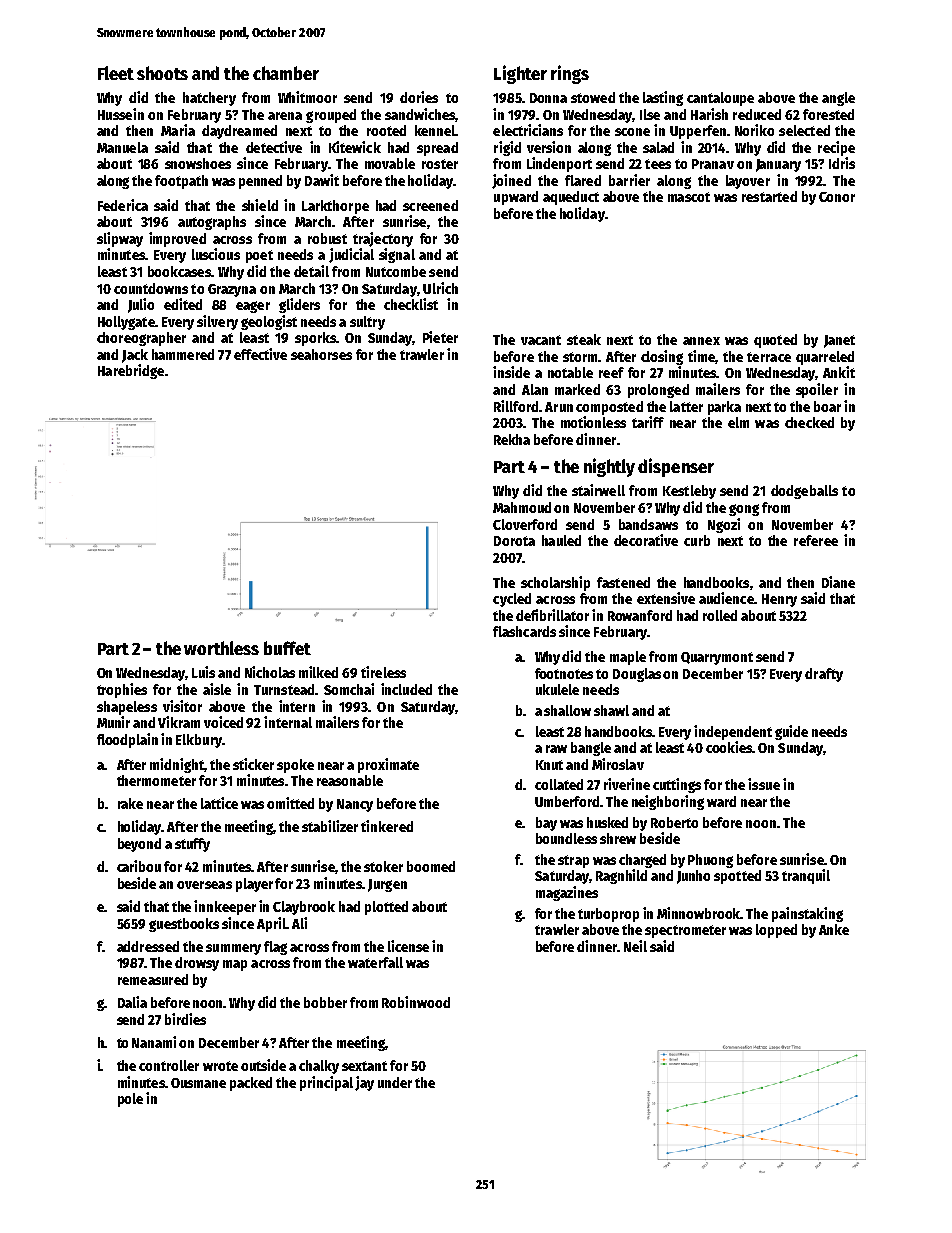 The width and height of the image is (952, 1233). I want to click on buffet, so click(287, 648).
